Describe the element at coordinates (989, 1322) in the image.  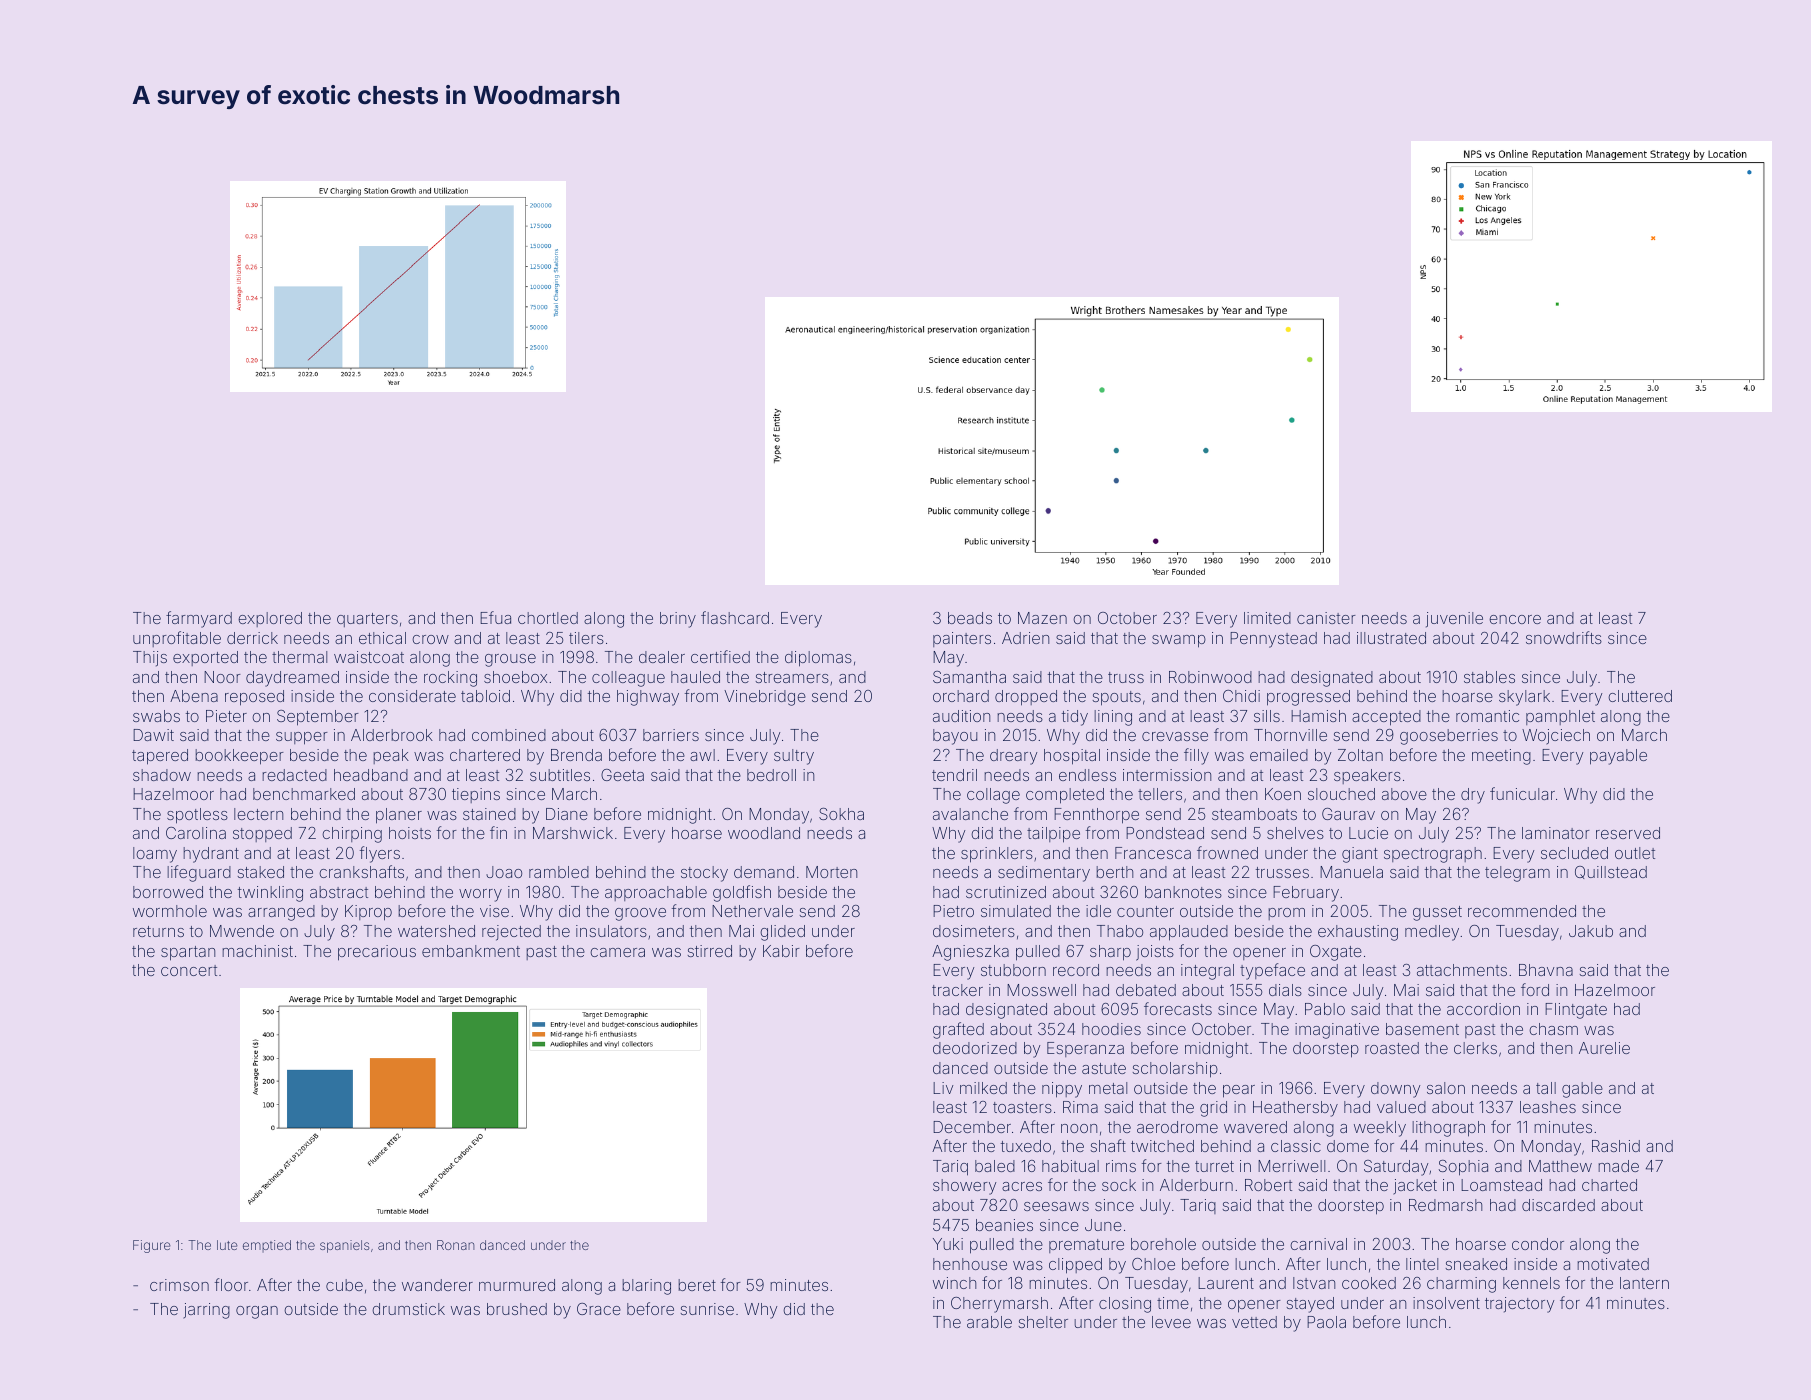
I see `arable` at that location.
